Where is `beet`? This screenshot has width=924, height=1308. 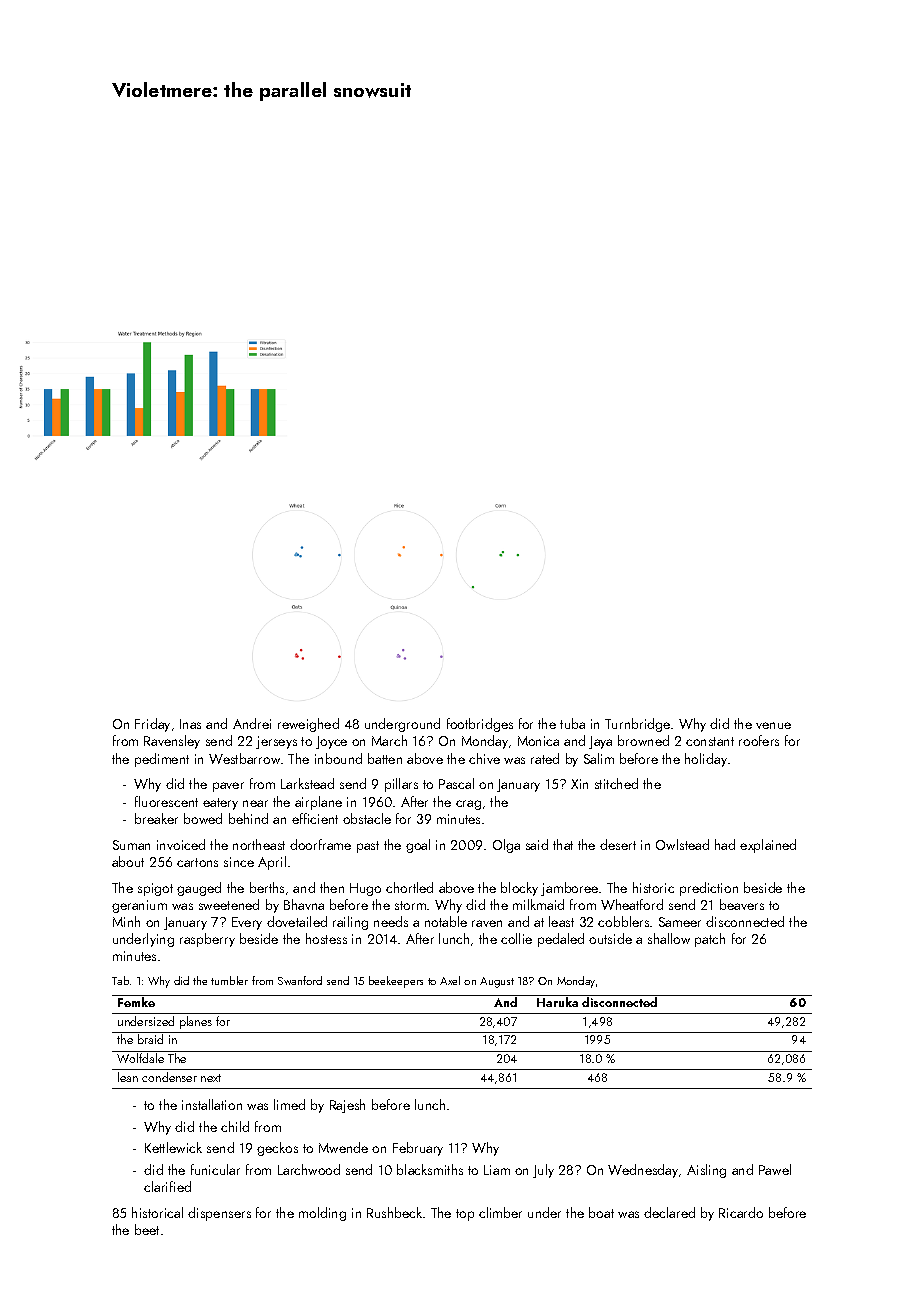 beet is located at coordinates (147, 1229).
